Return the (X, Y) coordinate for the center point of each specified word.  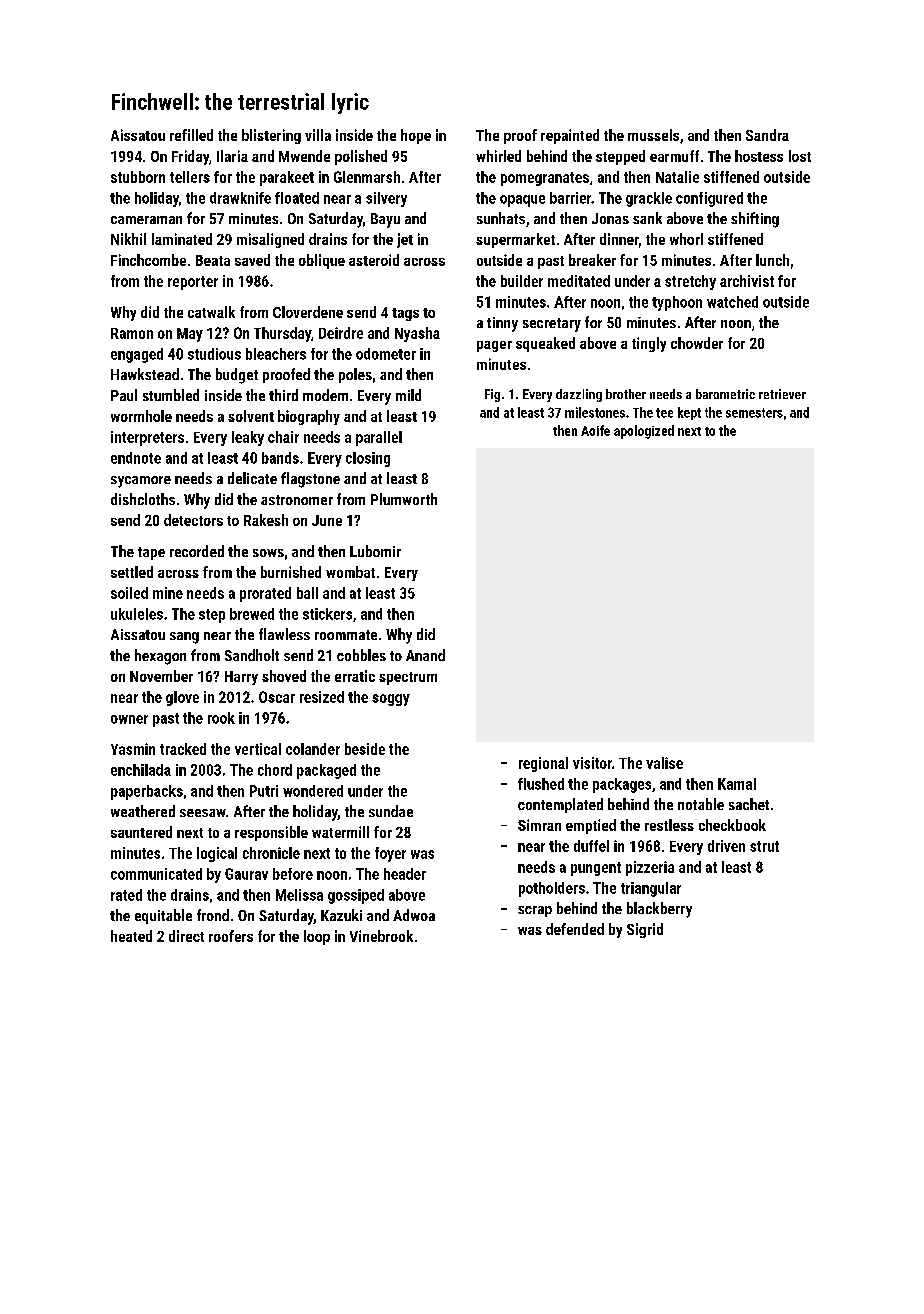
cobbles (361, 655)
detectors (193, 520)
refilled (191, 135)
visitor (592, 763)
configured (709, 199)
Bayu (385, 220)
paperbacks (147, 792)
